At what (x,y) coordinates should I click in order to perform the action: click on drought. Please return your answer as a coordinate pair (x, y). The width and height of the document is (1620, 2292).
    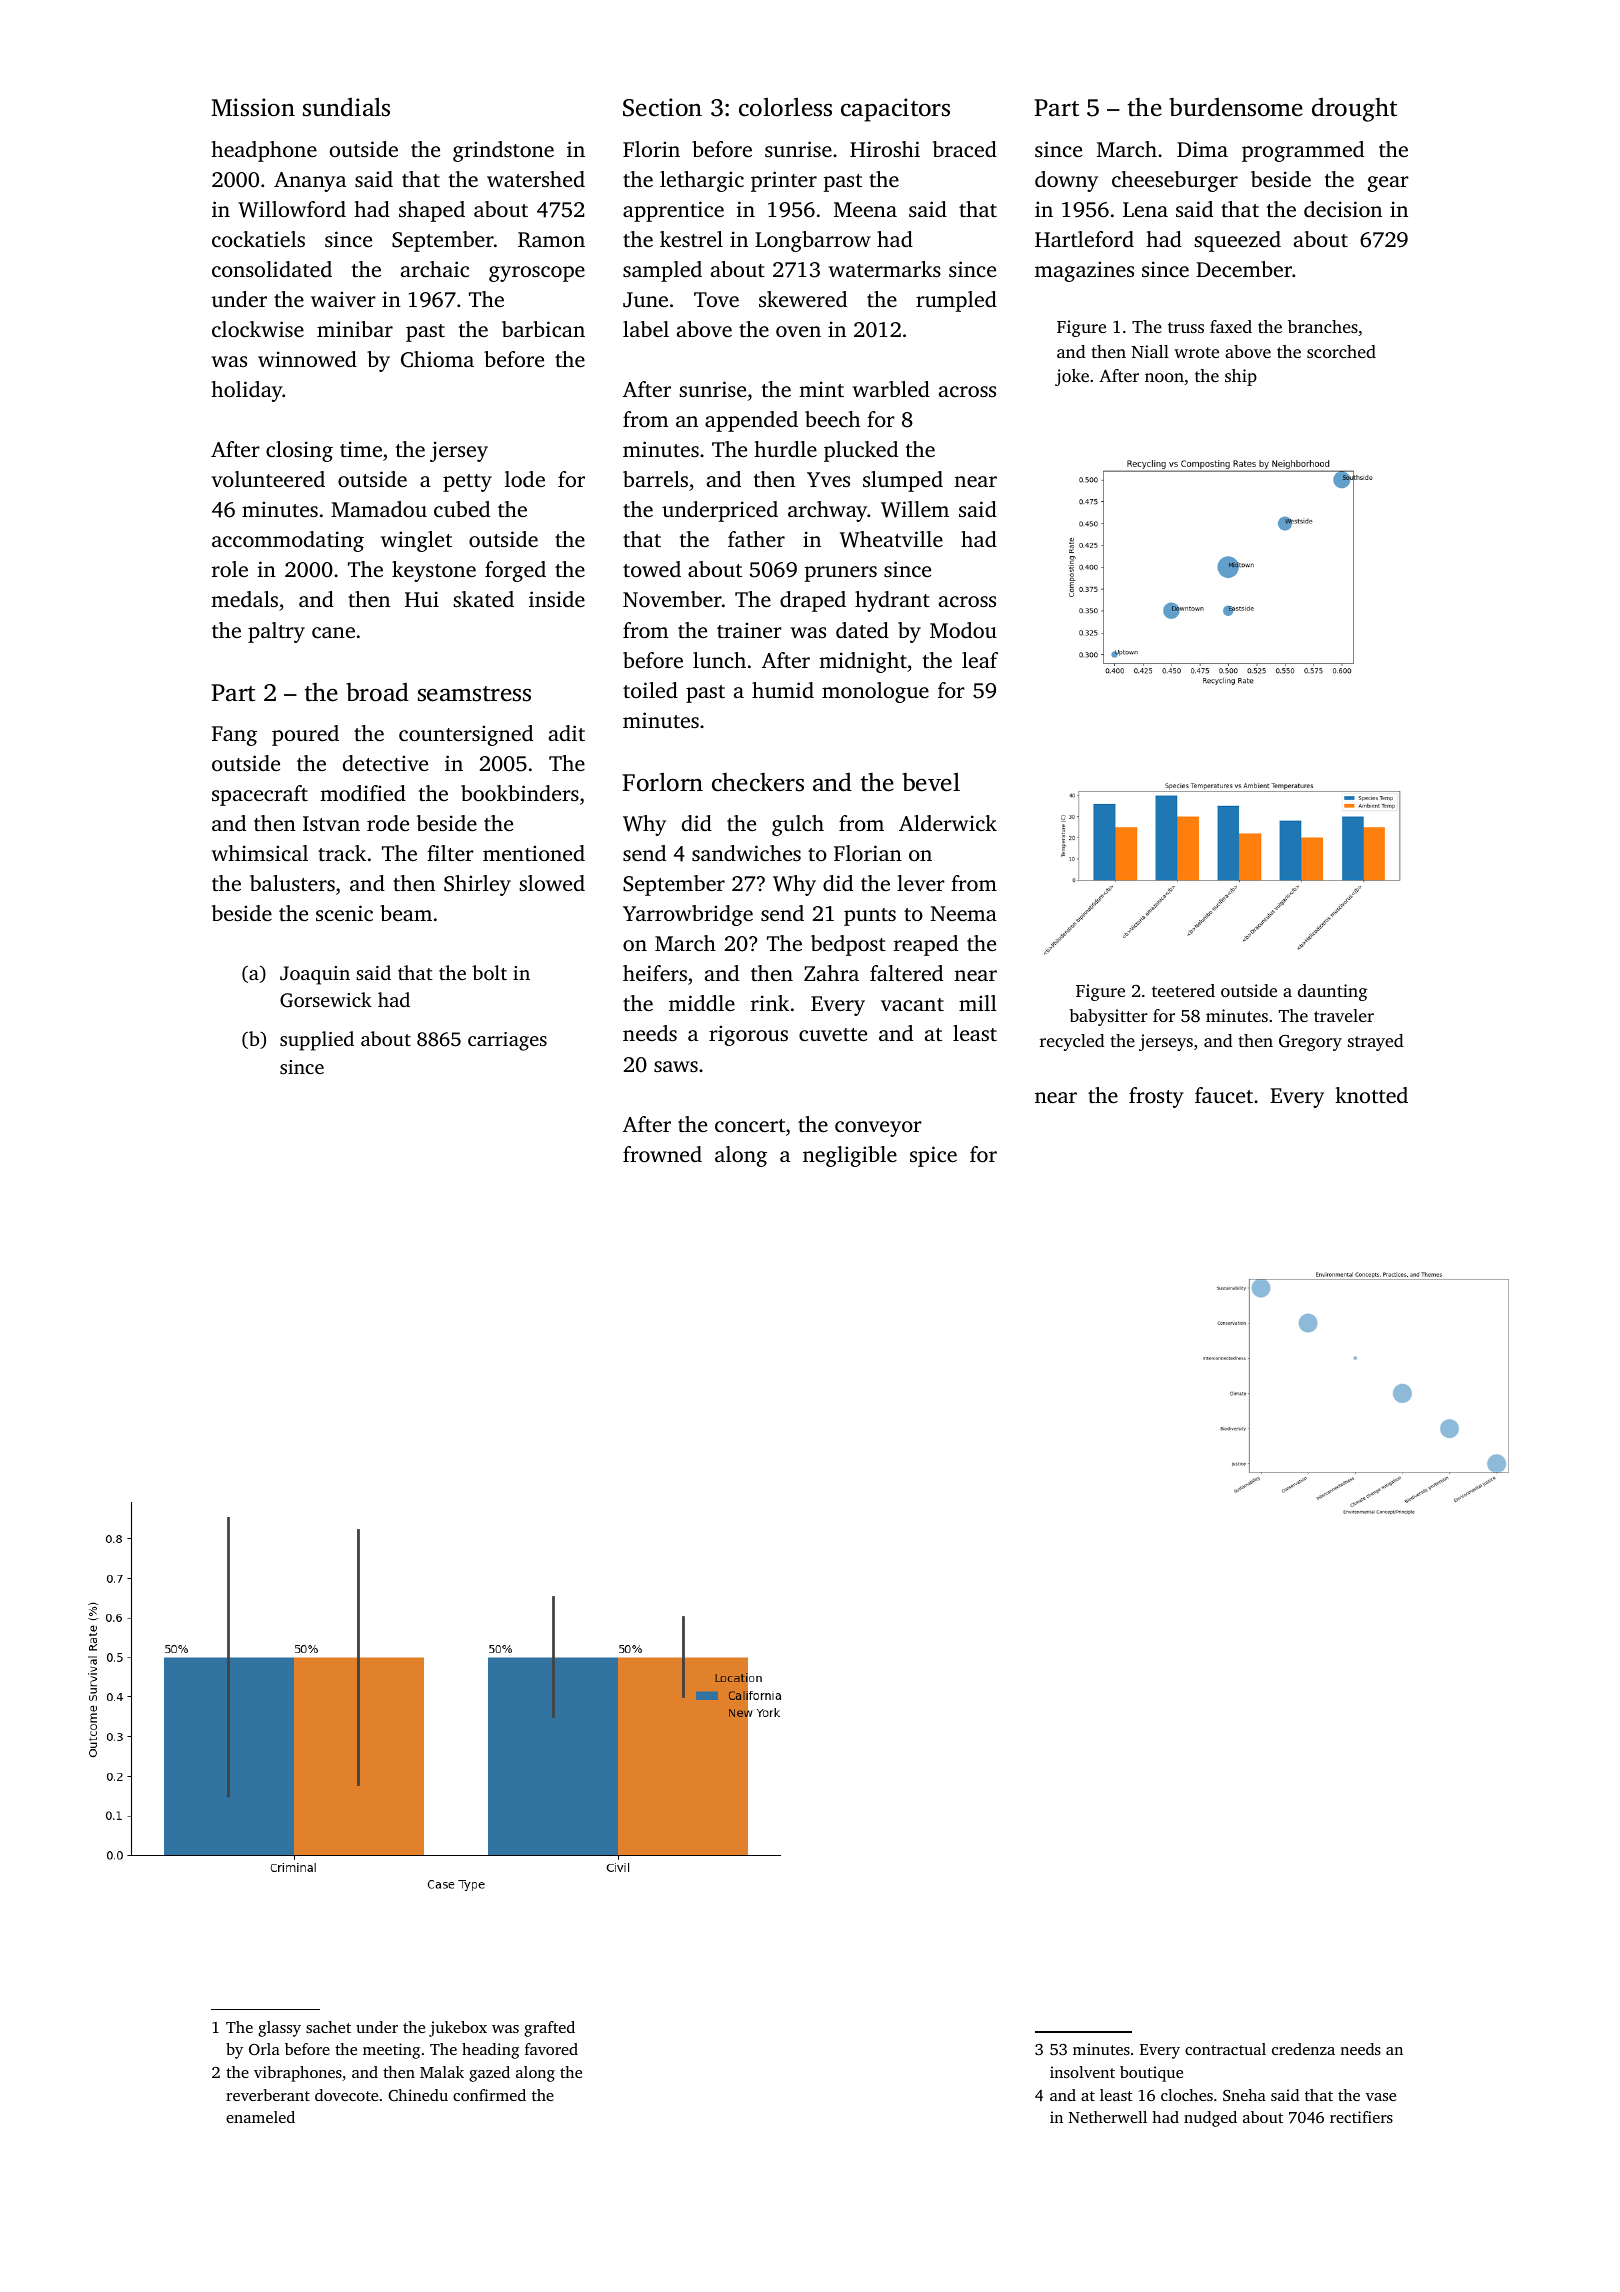
    Looking at the image, I should click on (1354, 109).
